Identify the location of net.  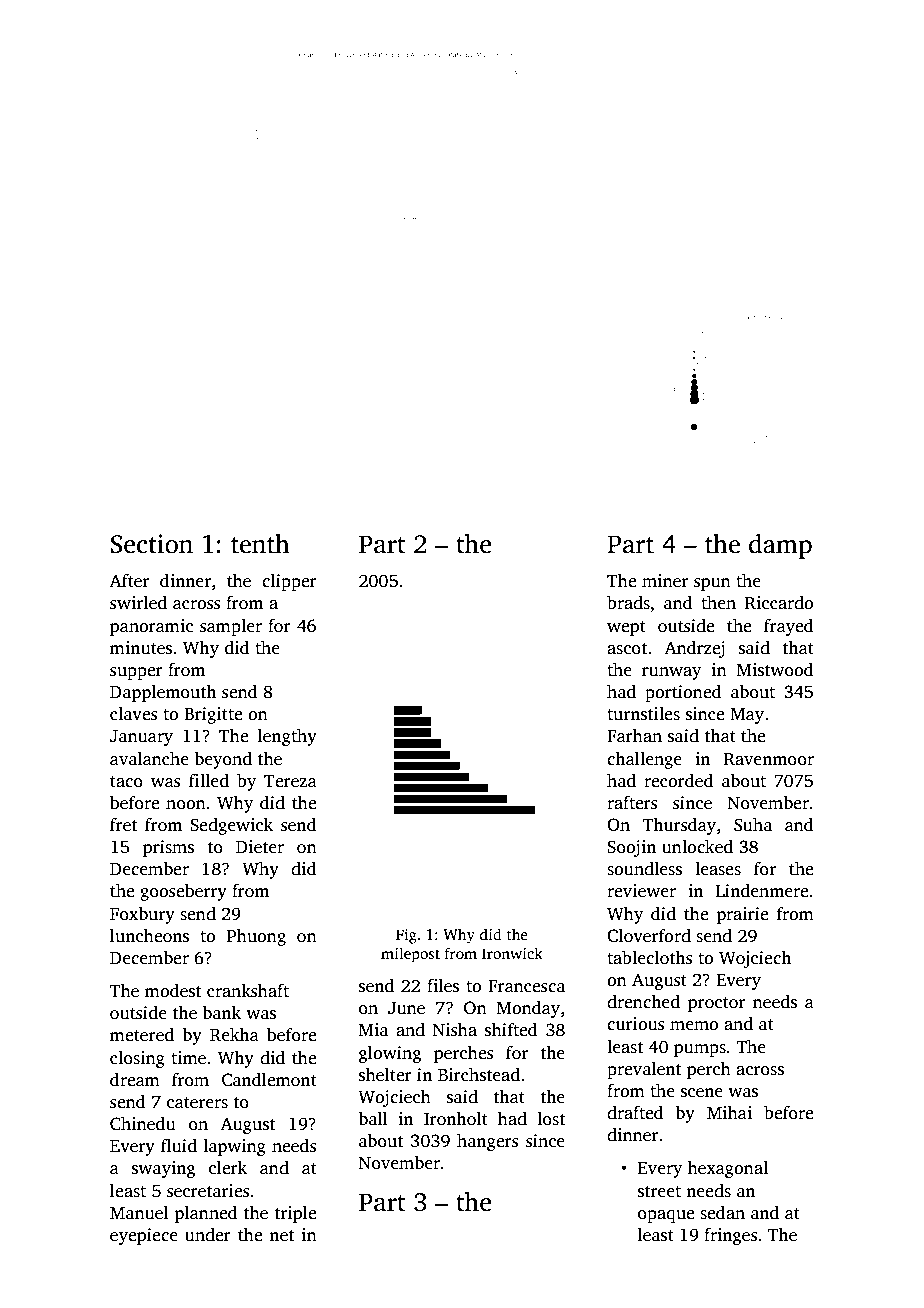
(282, 1236).
